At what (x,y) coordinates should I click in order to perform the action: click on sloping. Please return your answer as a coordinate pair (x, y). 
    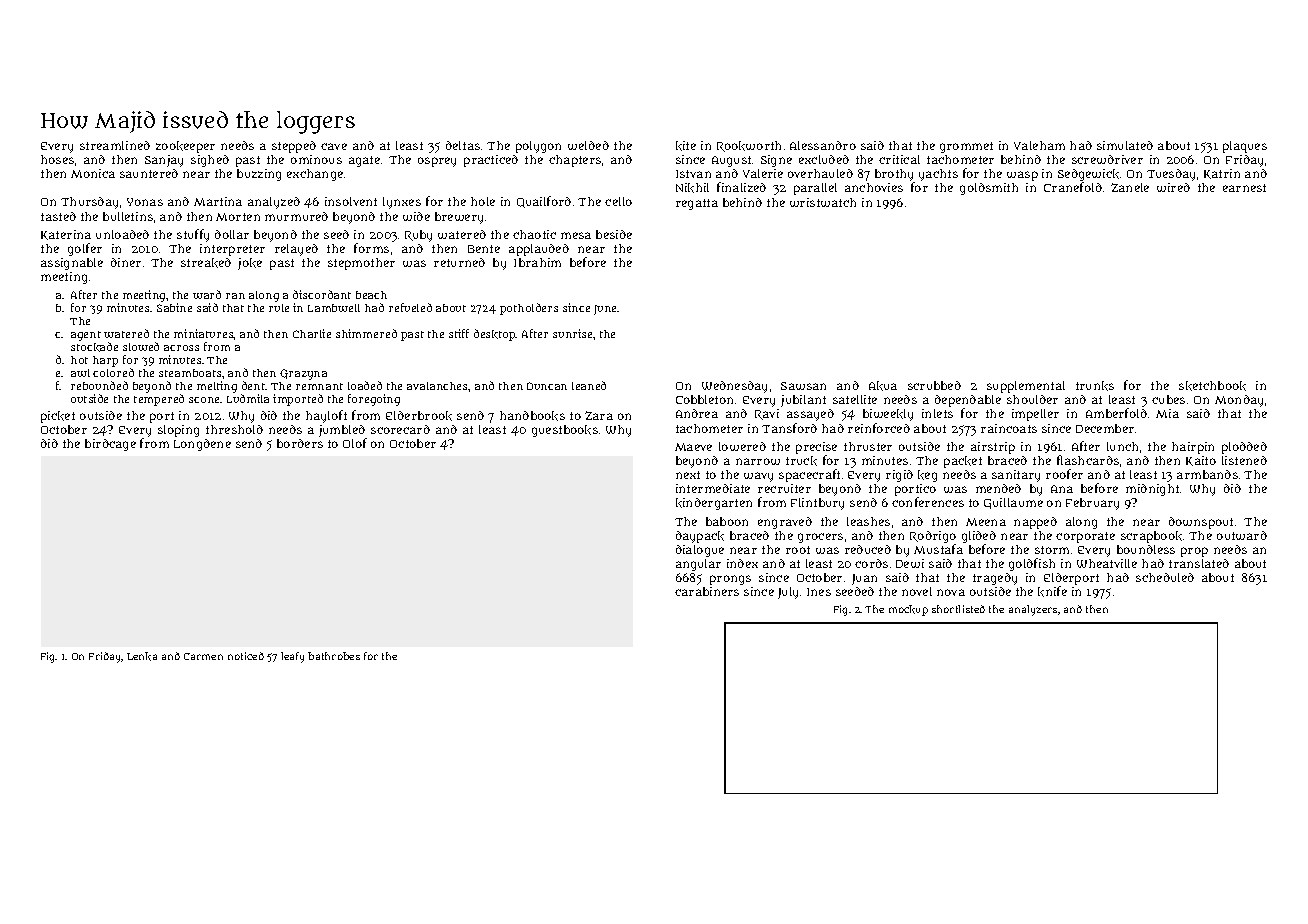
    Looking at the image, I should click on (178, 431).
